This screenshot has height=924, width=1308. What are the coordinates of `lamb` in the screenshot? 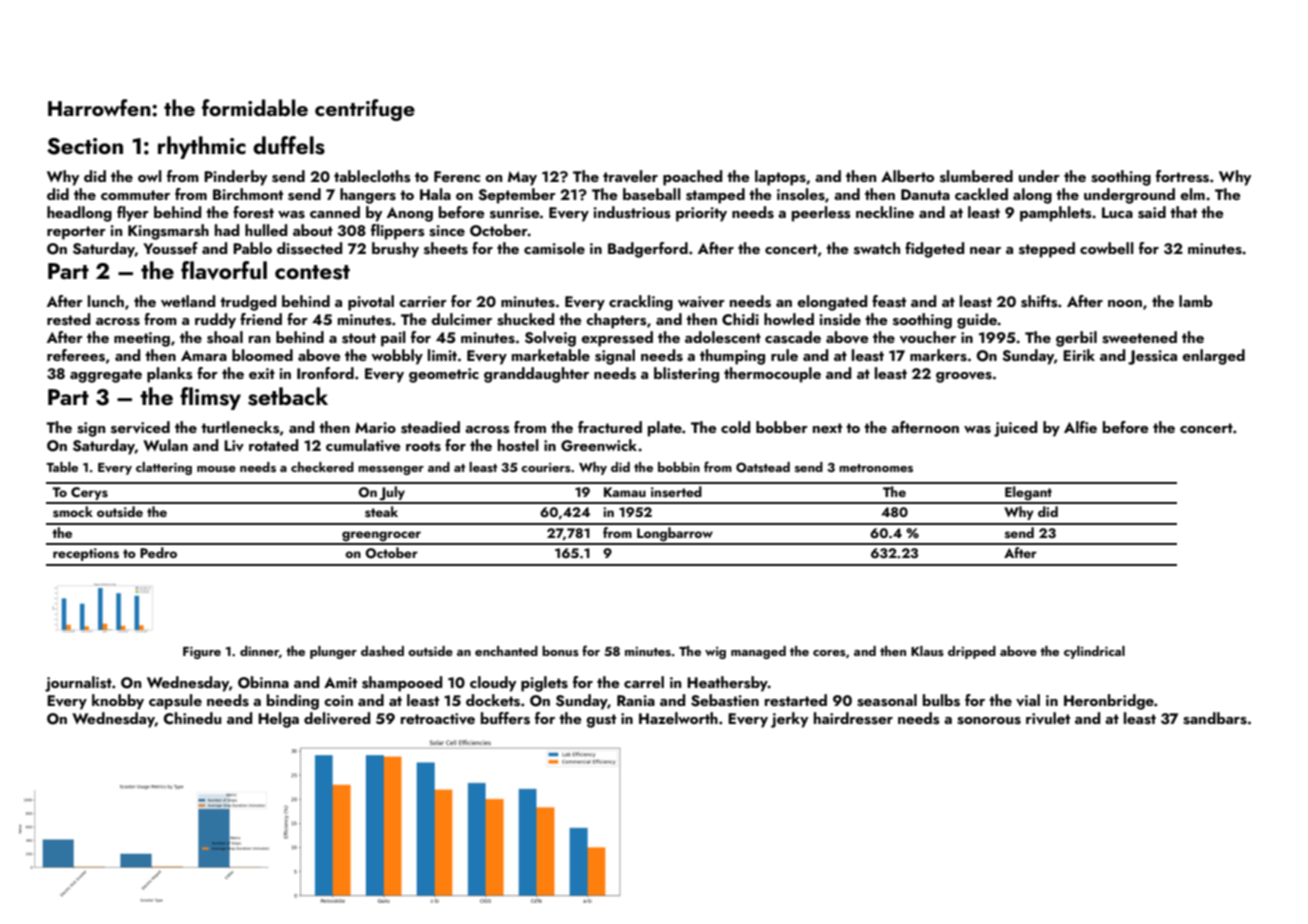 It's located at (1196, 301).
